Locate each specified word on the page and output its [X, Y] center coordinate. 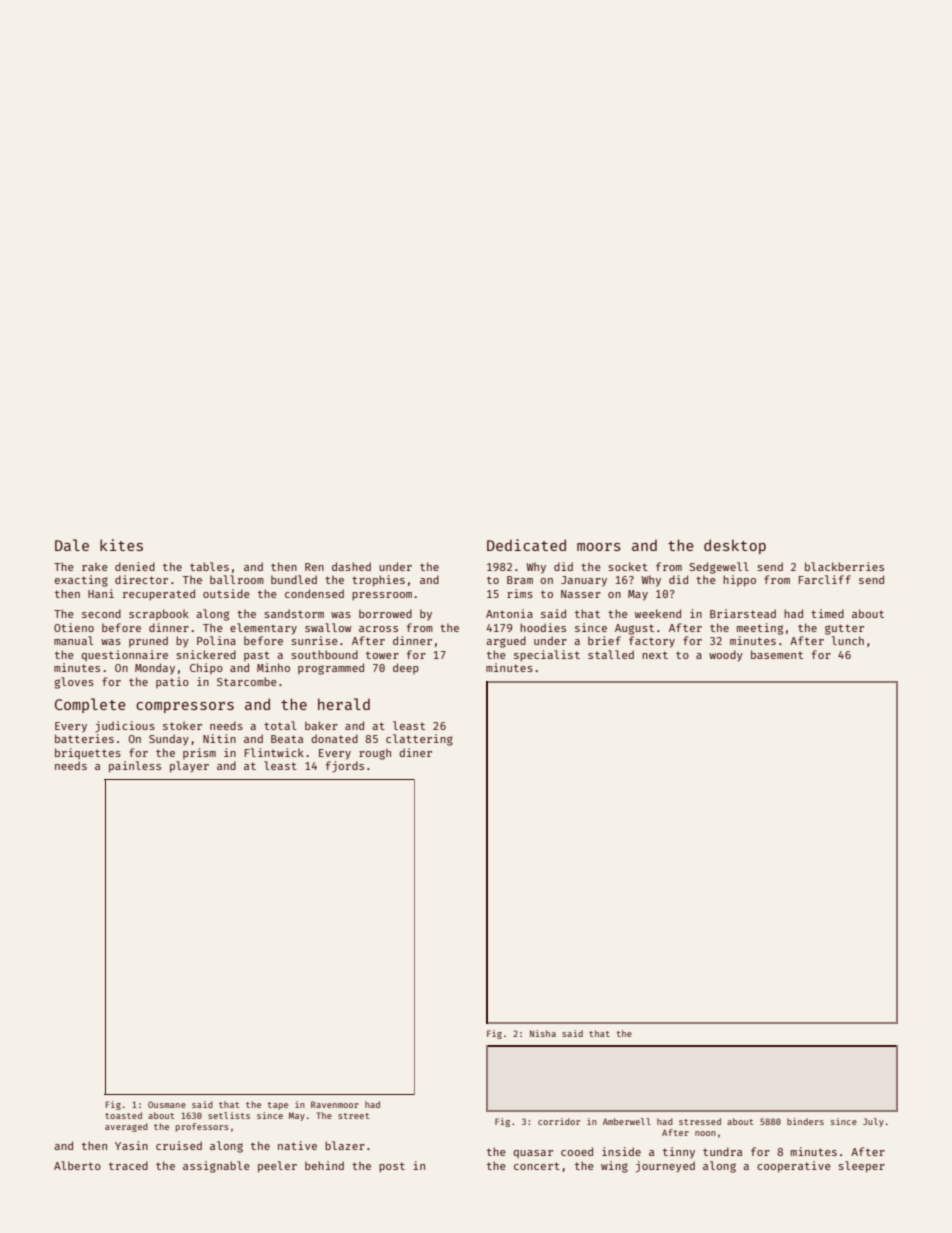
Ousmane [167, 1104]
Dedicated [526, 545]
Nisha [543, 1033]
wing [614, 1167]
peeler [277, 1167]
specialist [547, 655]
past [257, 656]
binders [805, 1121]
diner [415, 752]
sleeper [861, 1167]
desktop [735, 546]
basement [777, 654]
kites [121, 545]
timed [827, 613]
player [189, 767]
